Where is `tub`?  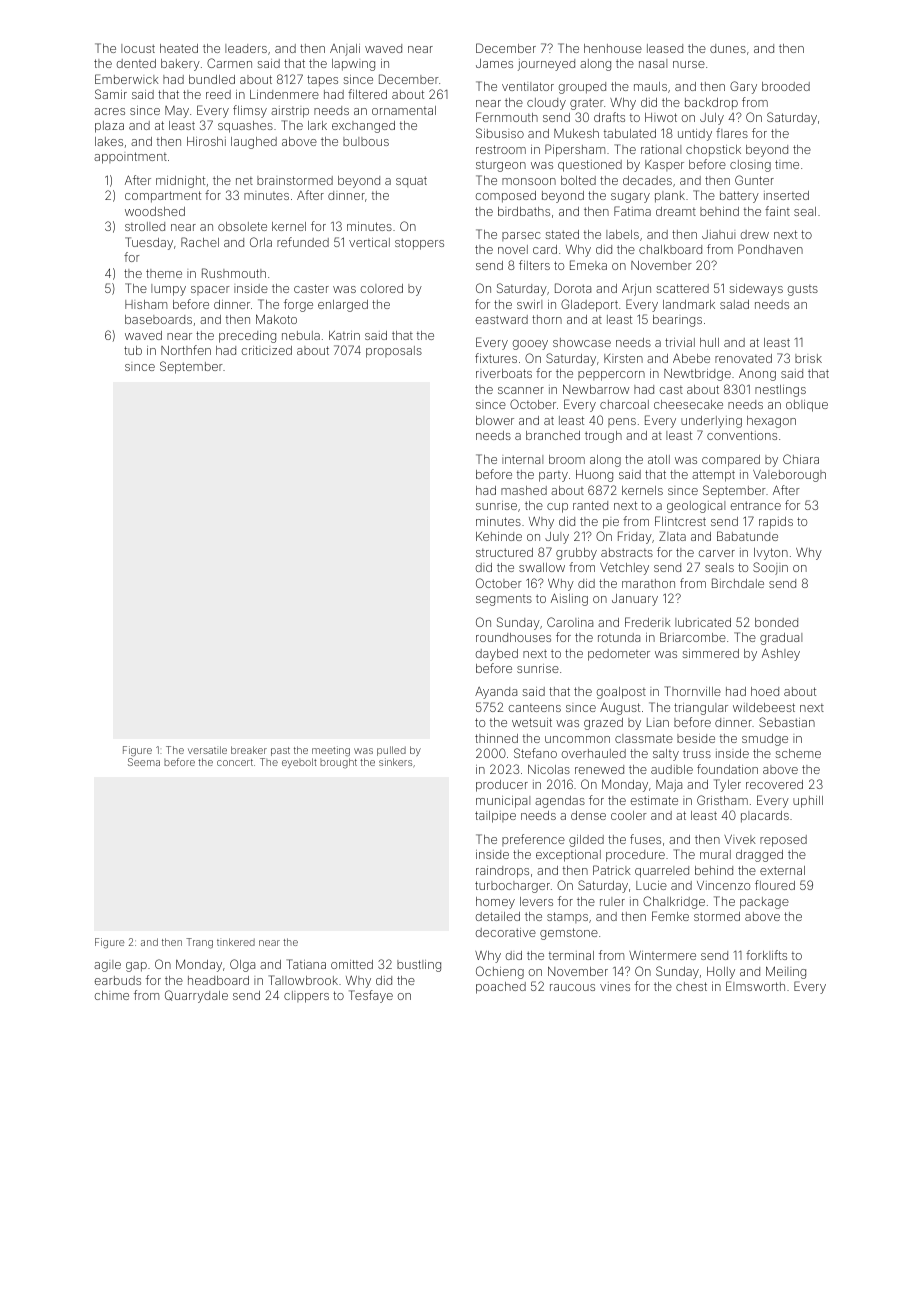
tub is located at coordinates (133, 350).
